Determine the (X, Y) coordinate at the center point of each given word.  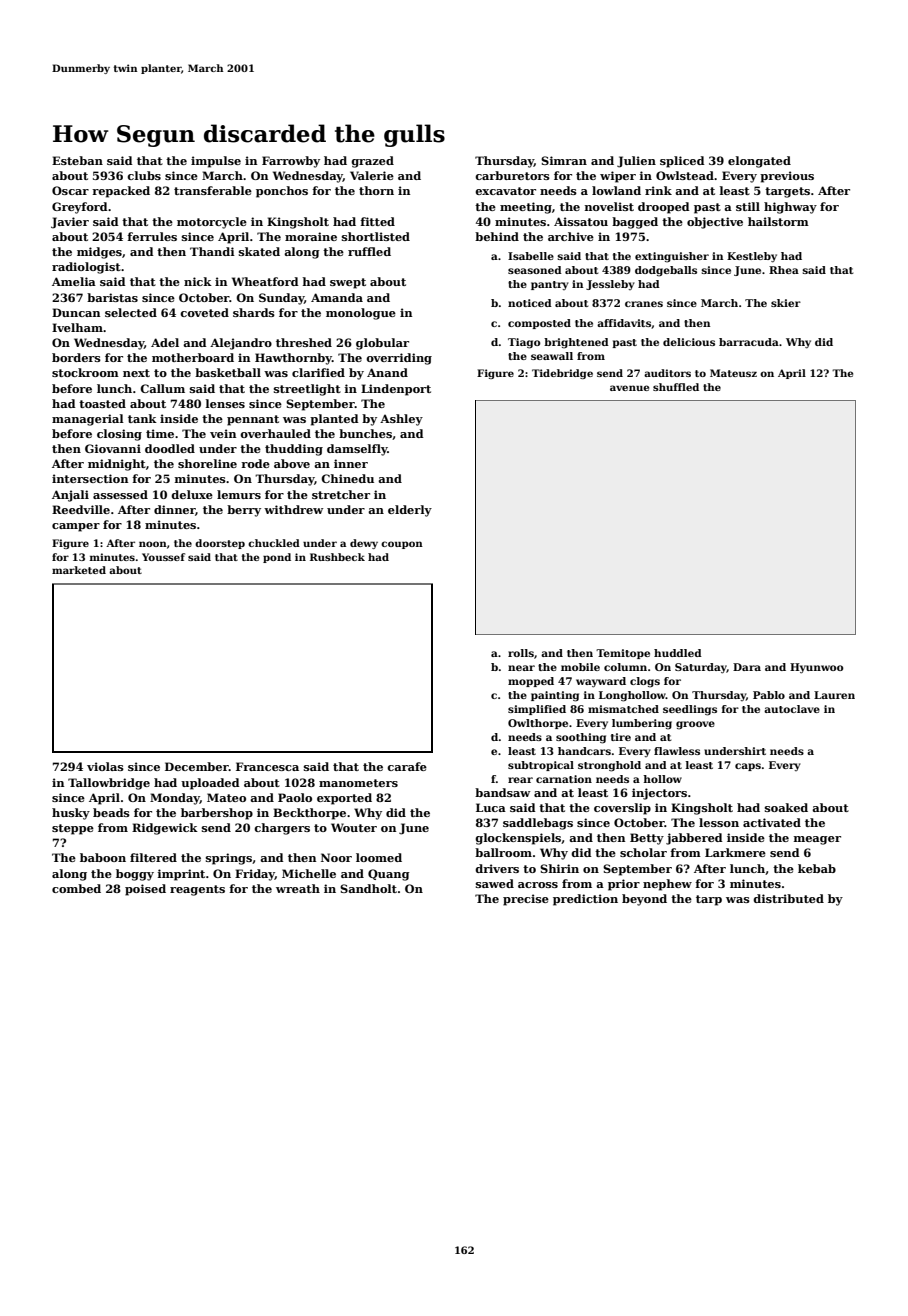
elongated (759, 162)
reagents (197, 890)
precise (526, 900)
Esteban (77, 160)
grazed (372, 162)
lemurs (239, 494)
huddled (678, 653)
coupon (402, 545)
